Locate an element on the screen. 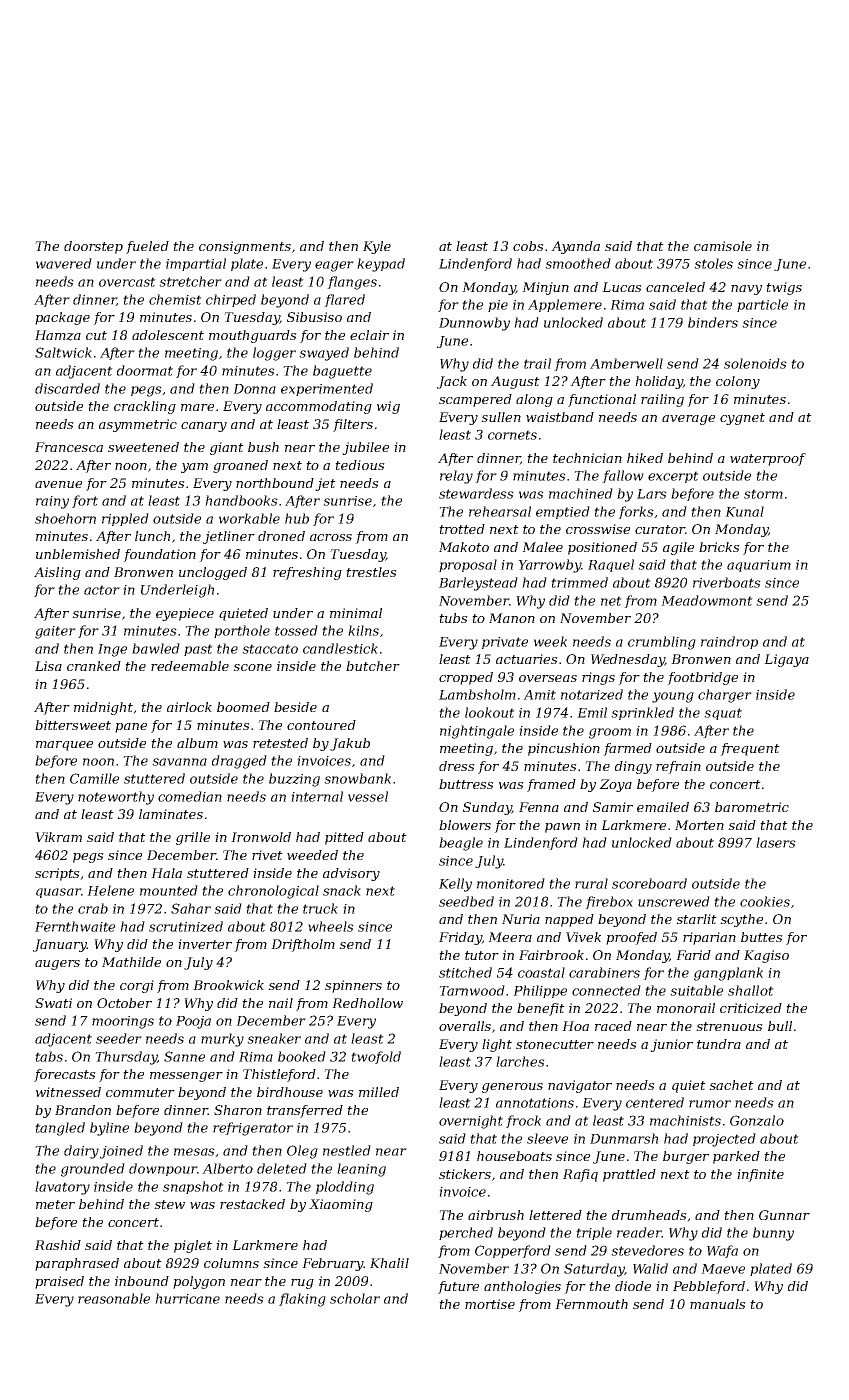 The height and width of the screenshot is (1400, 849). raindrop is located at coordinates (729, 642).
